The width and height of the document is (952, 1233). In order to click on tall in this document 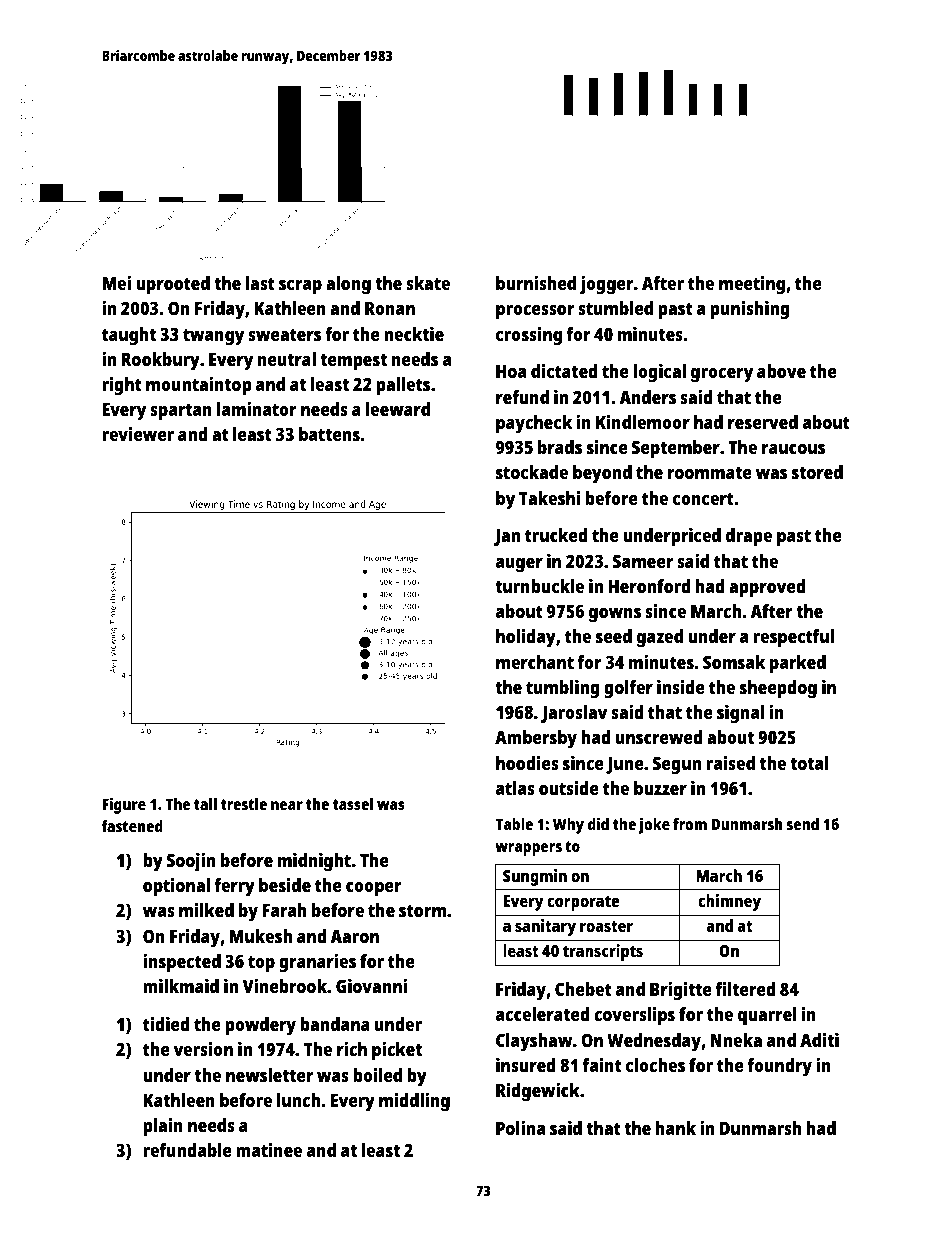, I will do `click(205, 804)`.
